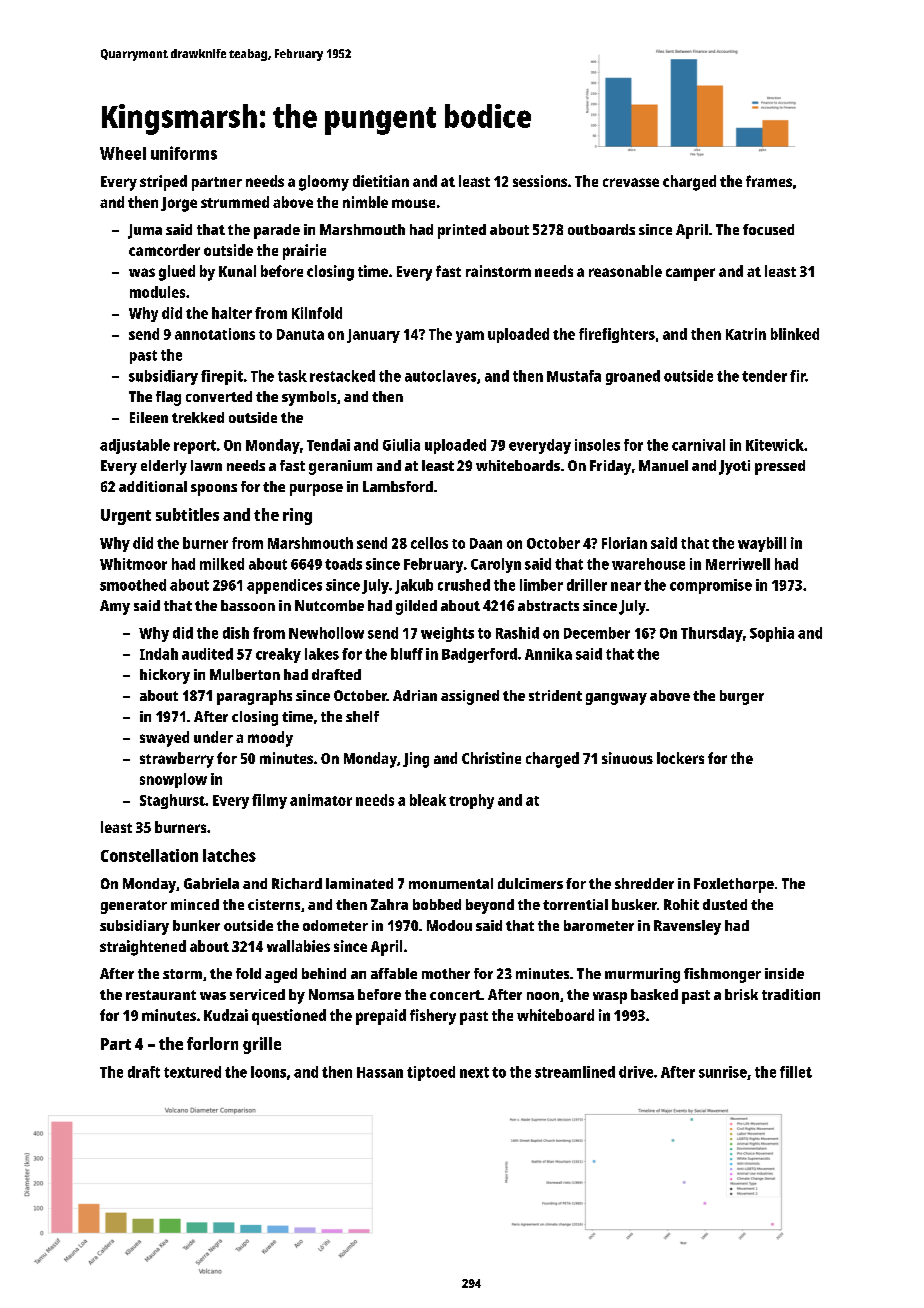 This screenshot has height=1308, width=924. I want to click on striped, so click(163, 183).
